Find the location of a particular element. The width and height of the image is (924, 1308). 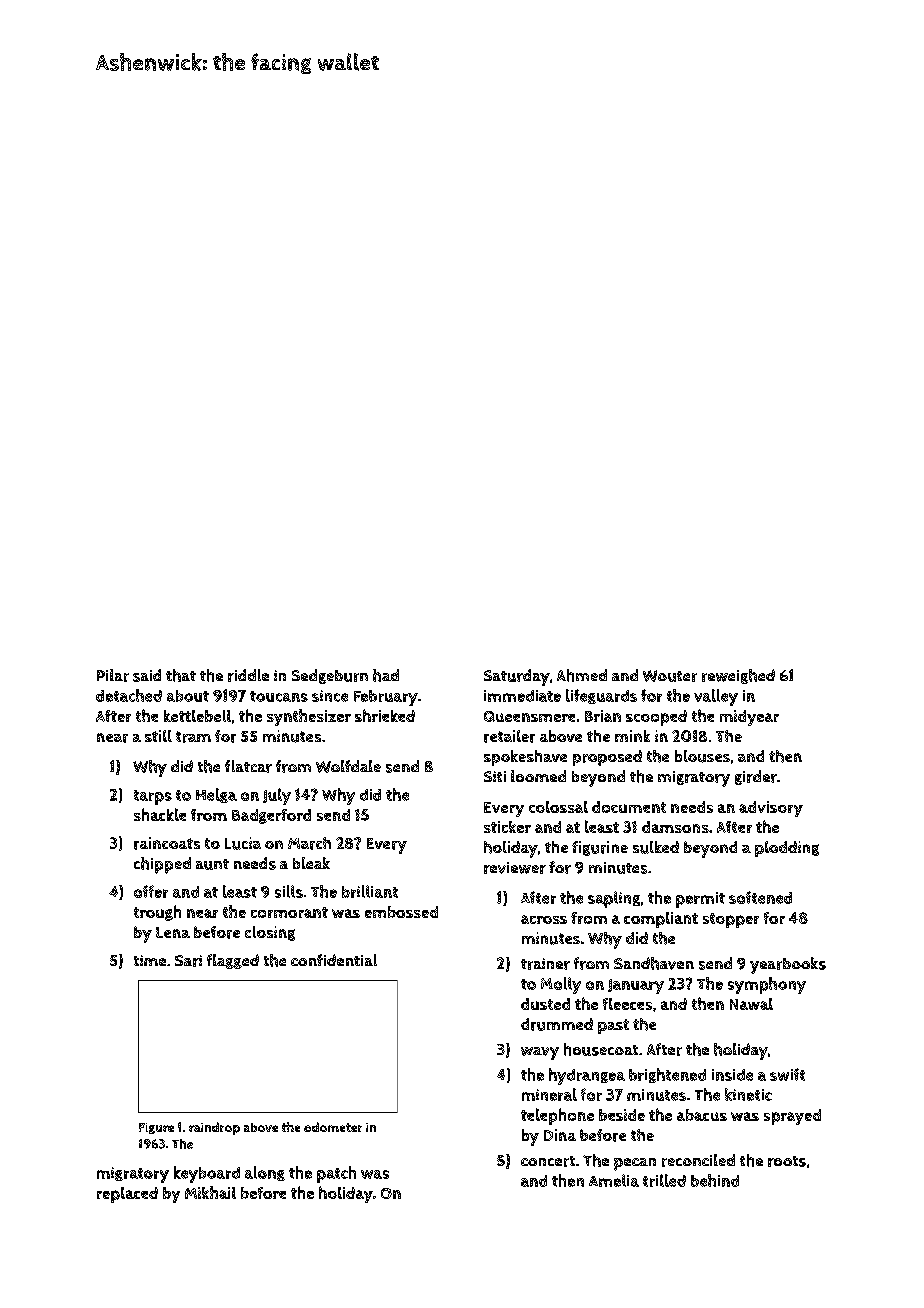

kettlebell is located at coordinates (197, 716).
